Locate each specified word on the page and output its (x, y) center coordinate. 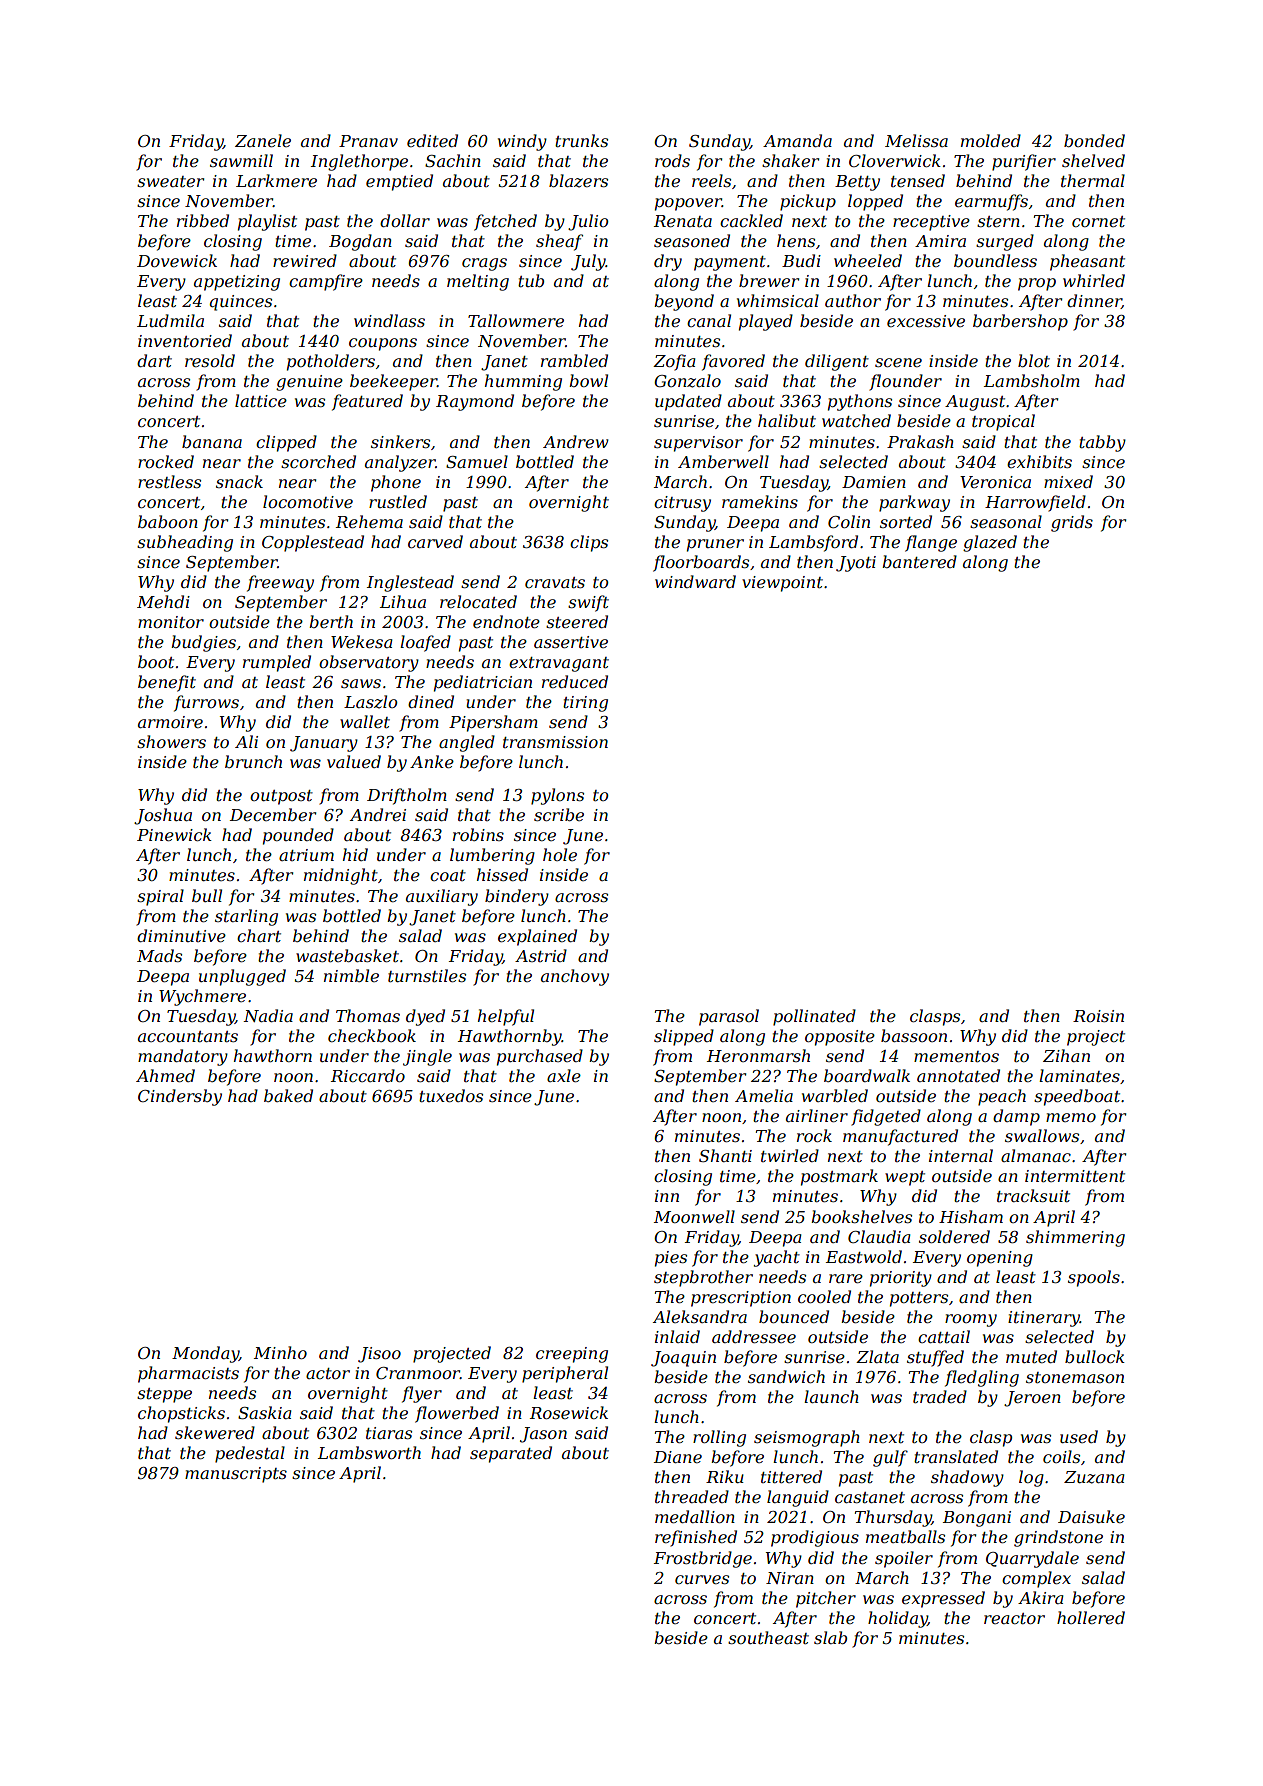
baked (288, 1095)
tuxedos (451, 1095)
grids (1072, 523)
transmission (555, 742)
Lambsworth (369, 1452)
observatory (369, 663)
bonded (1094, 140)
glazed (990, 543)
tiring (585, 704)
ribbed (203, 220)
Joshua (163, 816)
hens (796, 240)
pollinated (814, 1017)
